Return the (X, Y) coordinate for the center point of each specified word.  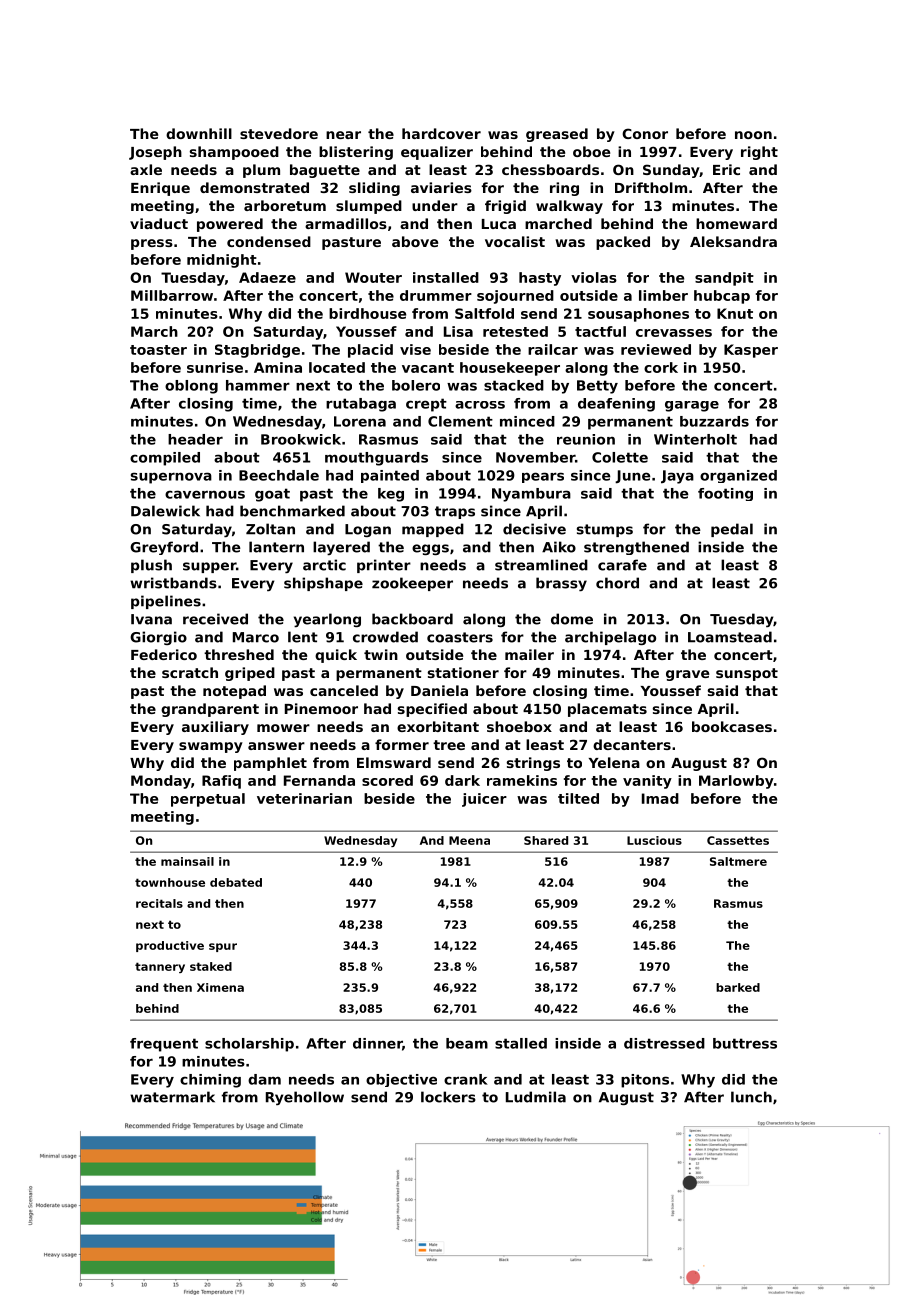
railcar (553, 349)
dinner (377, 1043)
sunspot (747, 674)
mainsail (187, 861)
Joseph (155, 153)
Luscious (654, 840)
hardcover (441, 133)
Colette (620, 457)
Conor (645, 133)
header (195, 439)
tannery (160, 967)
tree (449, 745)
